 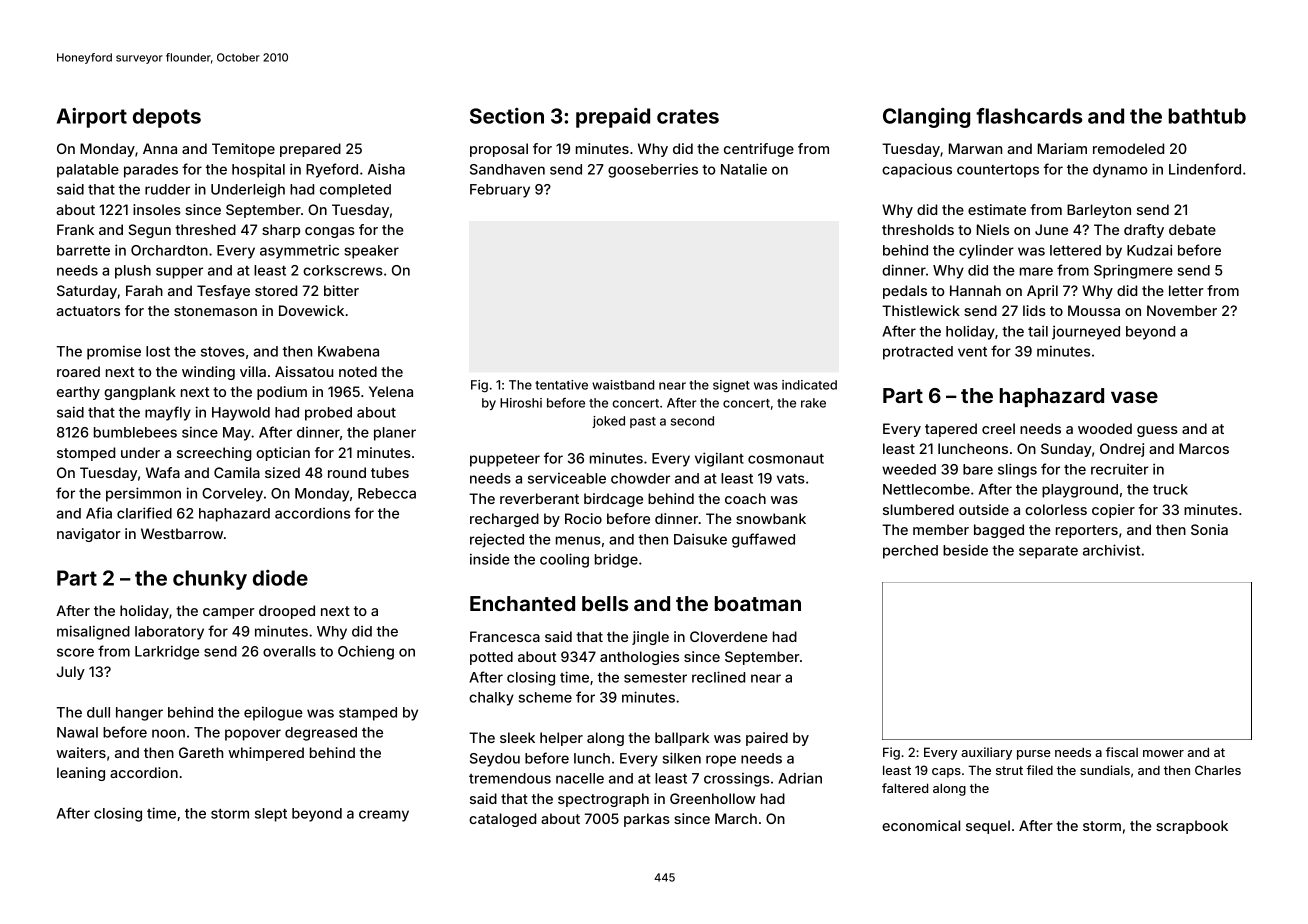 I want to click on optician, so click(x=283, y=454).
